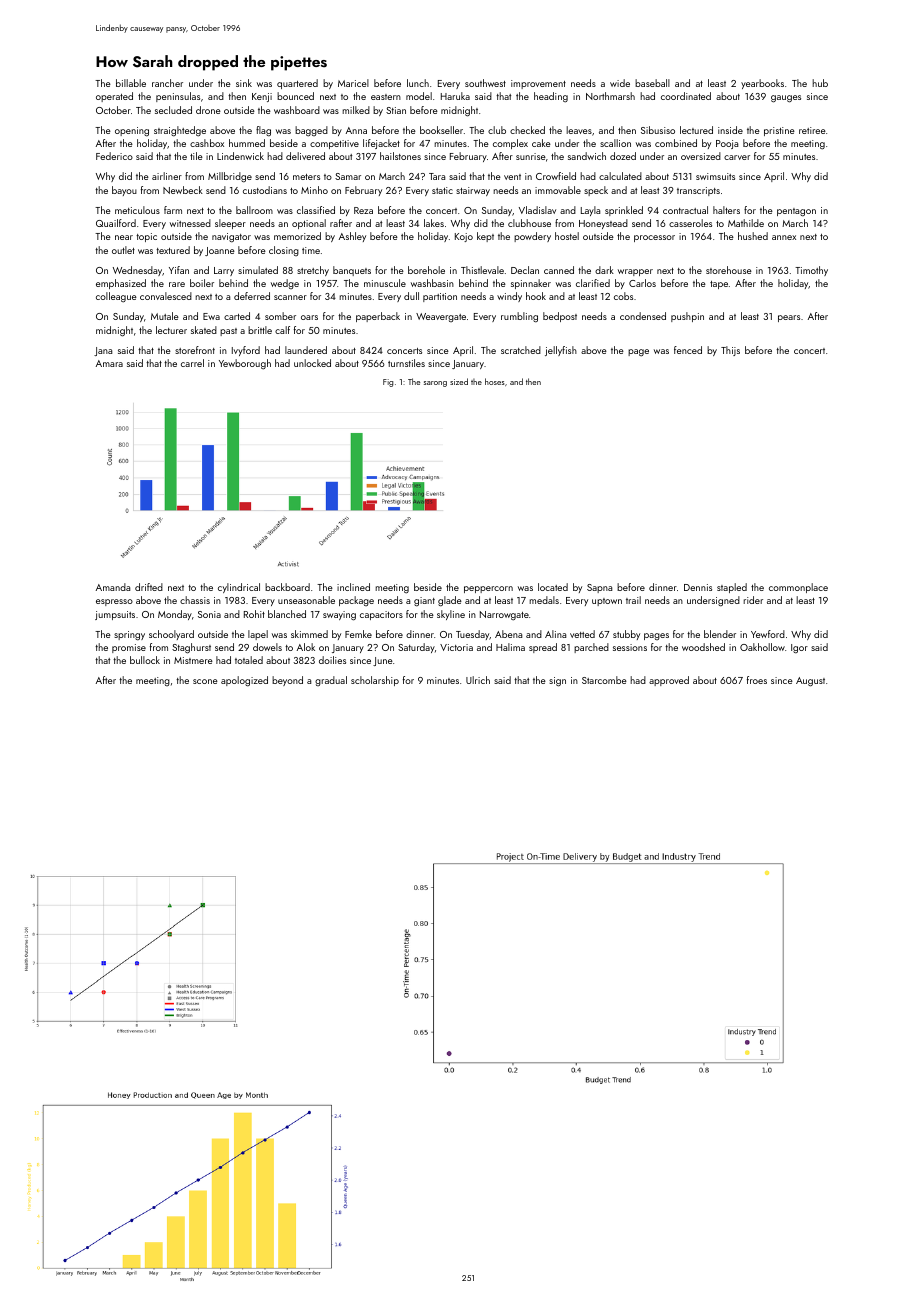 Image resolution: width=924 pixels, height=1308 pixels. I want to click on blender, so click(720, 634).
